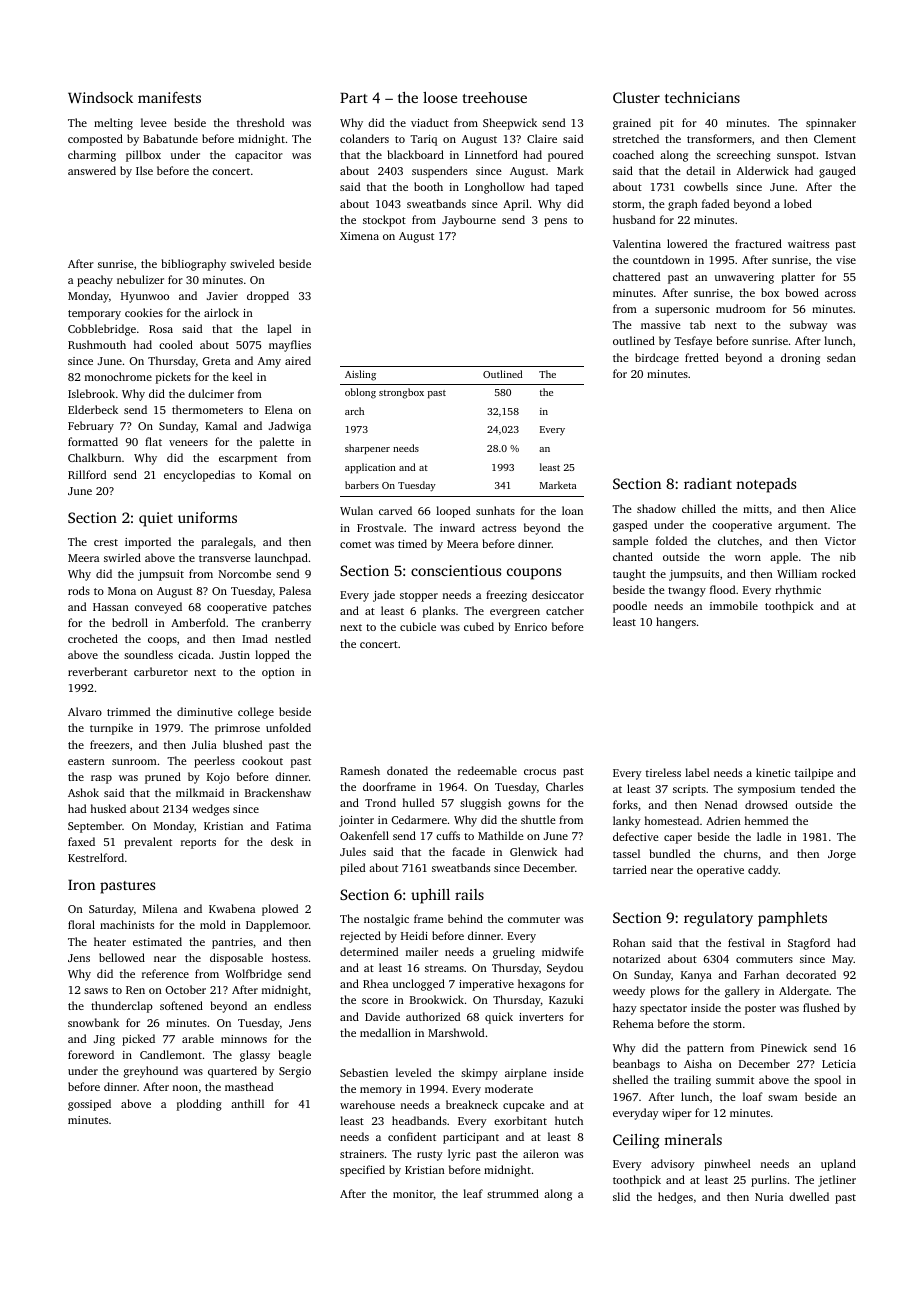 The image size is (924, 1308). Describe the element at coordinates (156, 519) in the image. I see `quiet` at that location.
